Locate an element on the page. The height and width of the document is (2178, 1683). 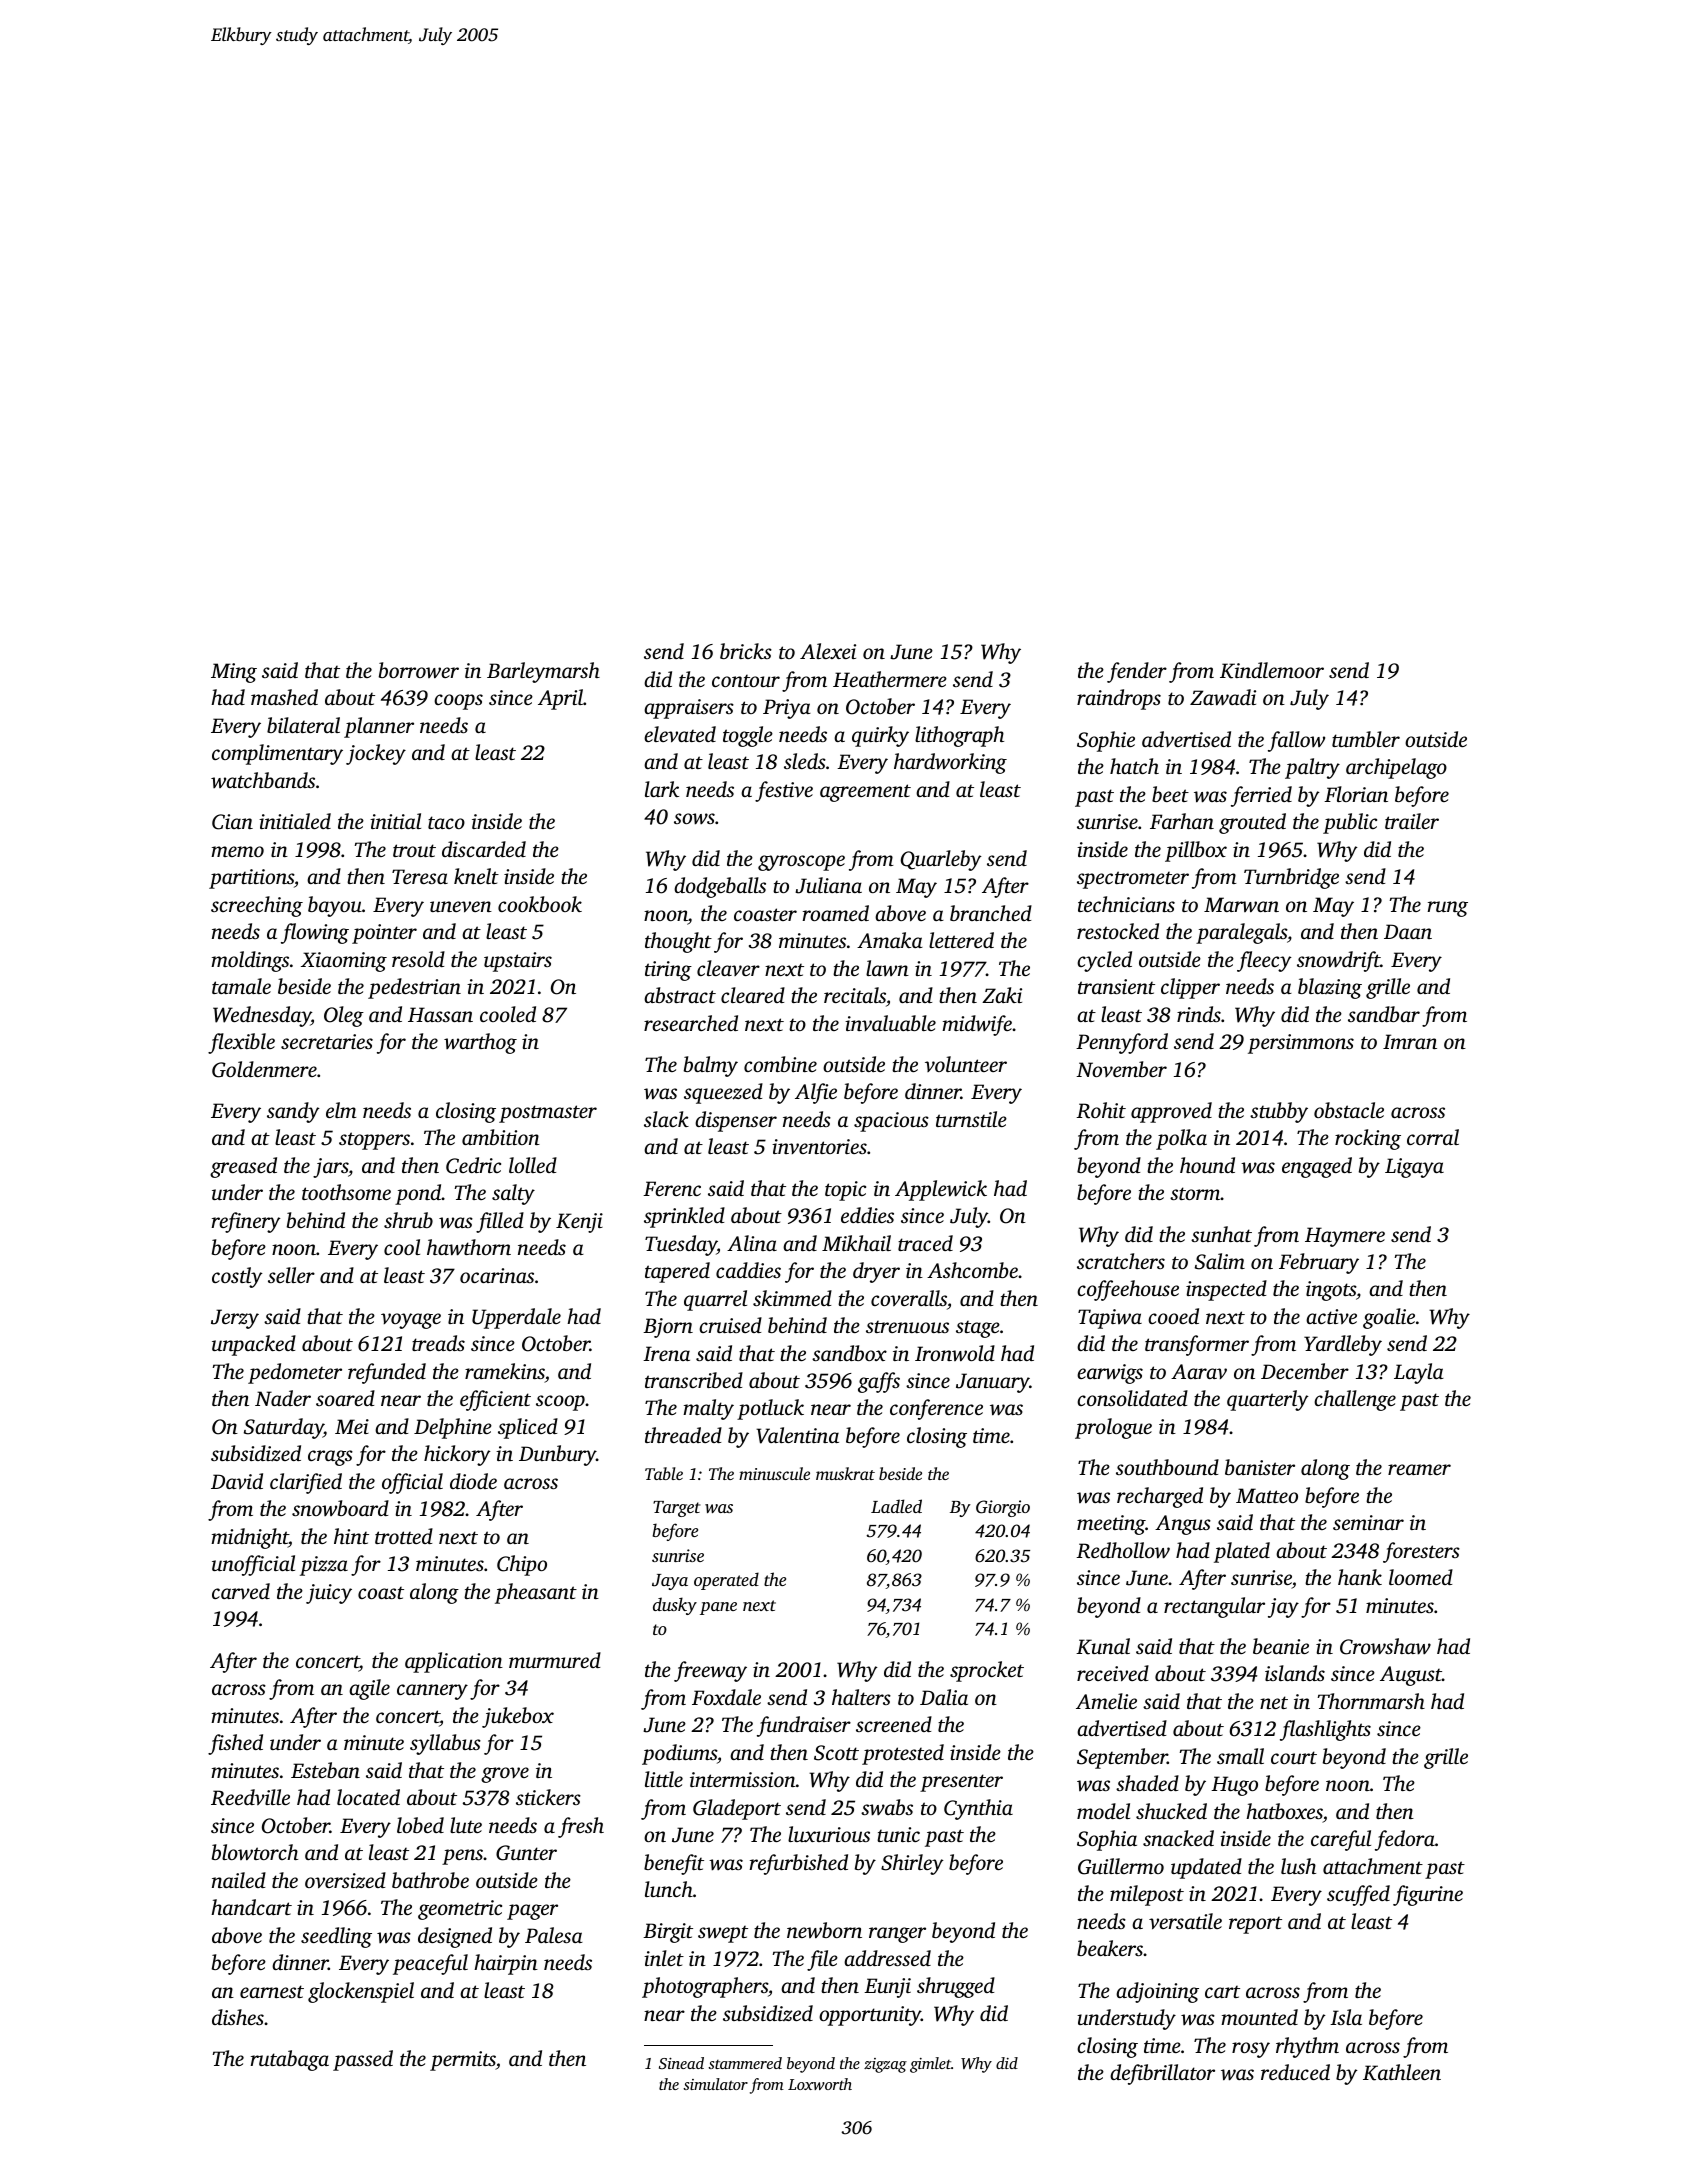
Esteban is located at coordinates (325, 1770).
